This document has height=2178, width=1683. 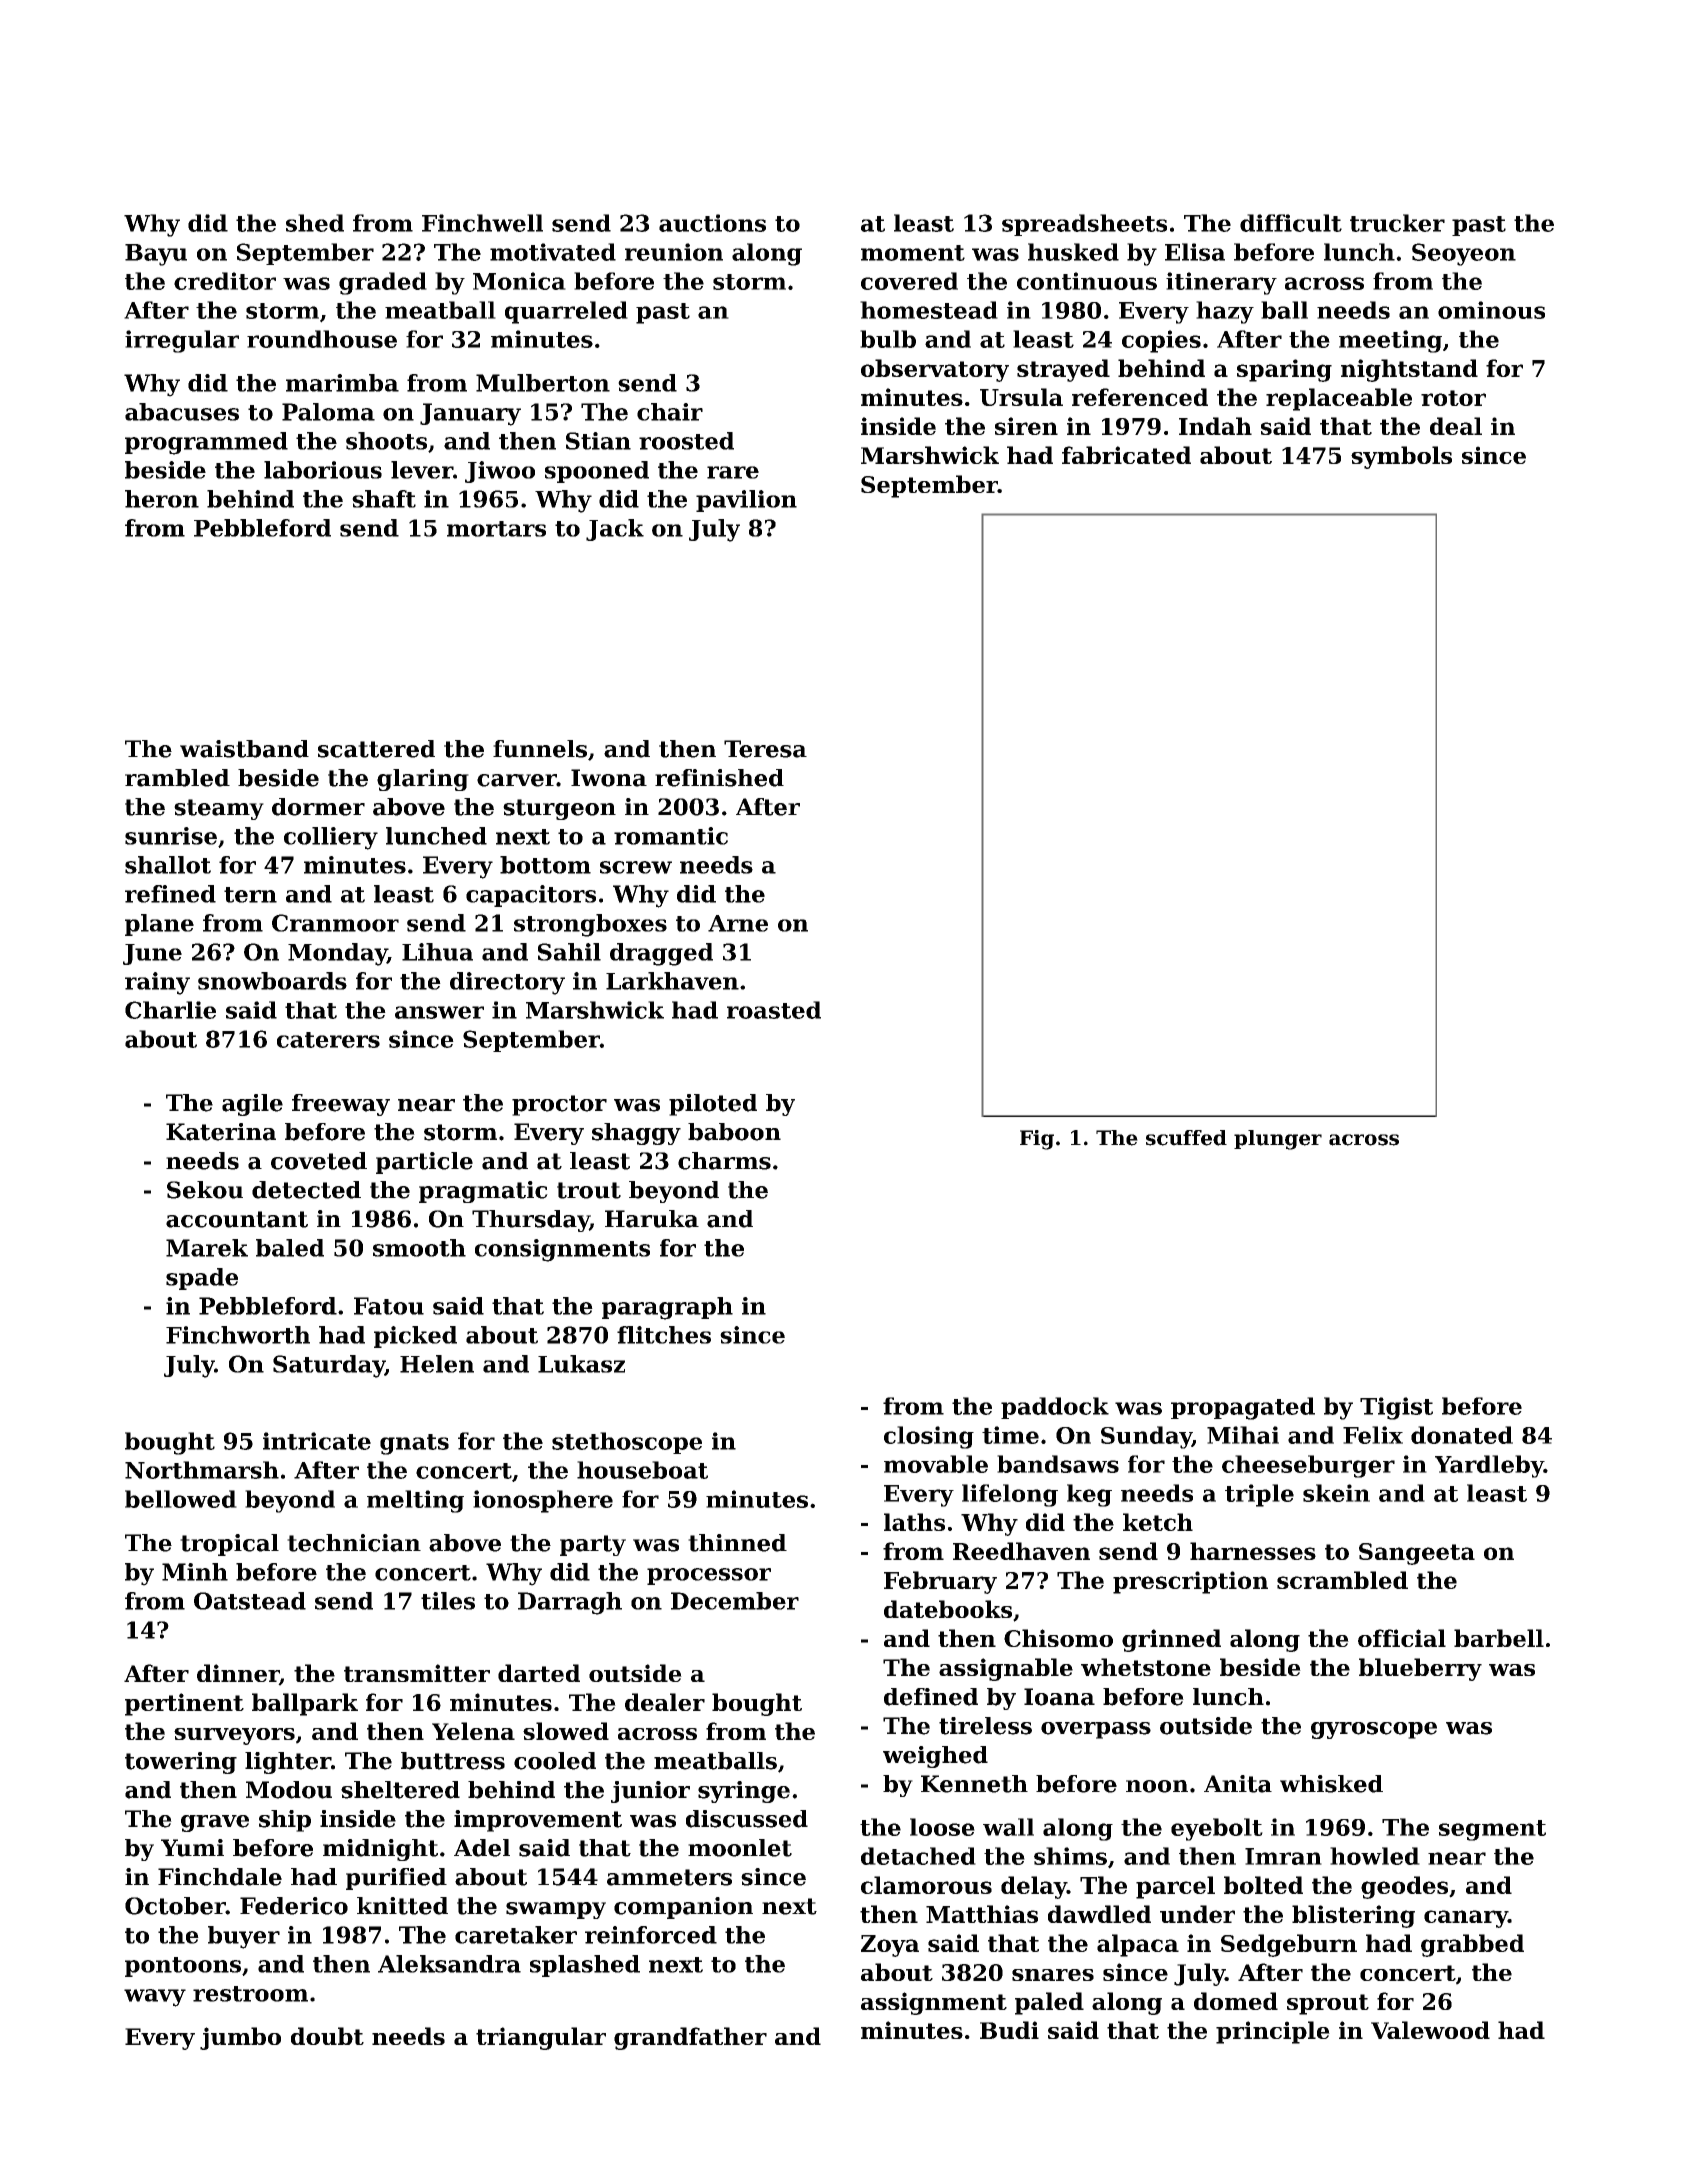 I want to click on trucker, so click(x=1397, y=223).
